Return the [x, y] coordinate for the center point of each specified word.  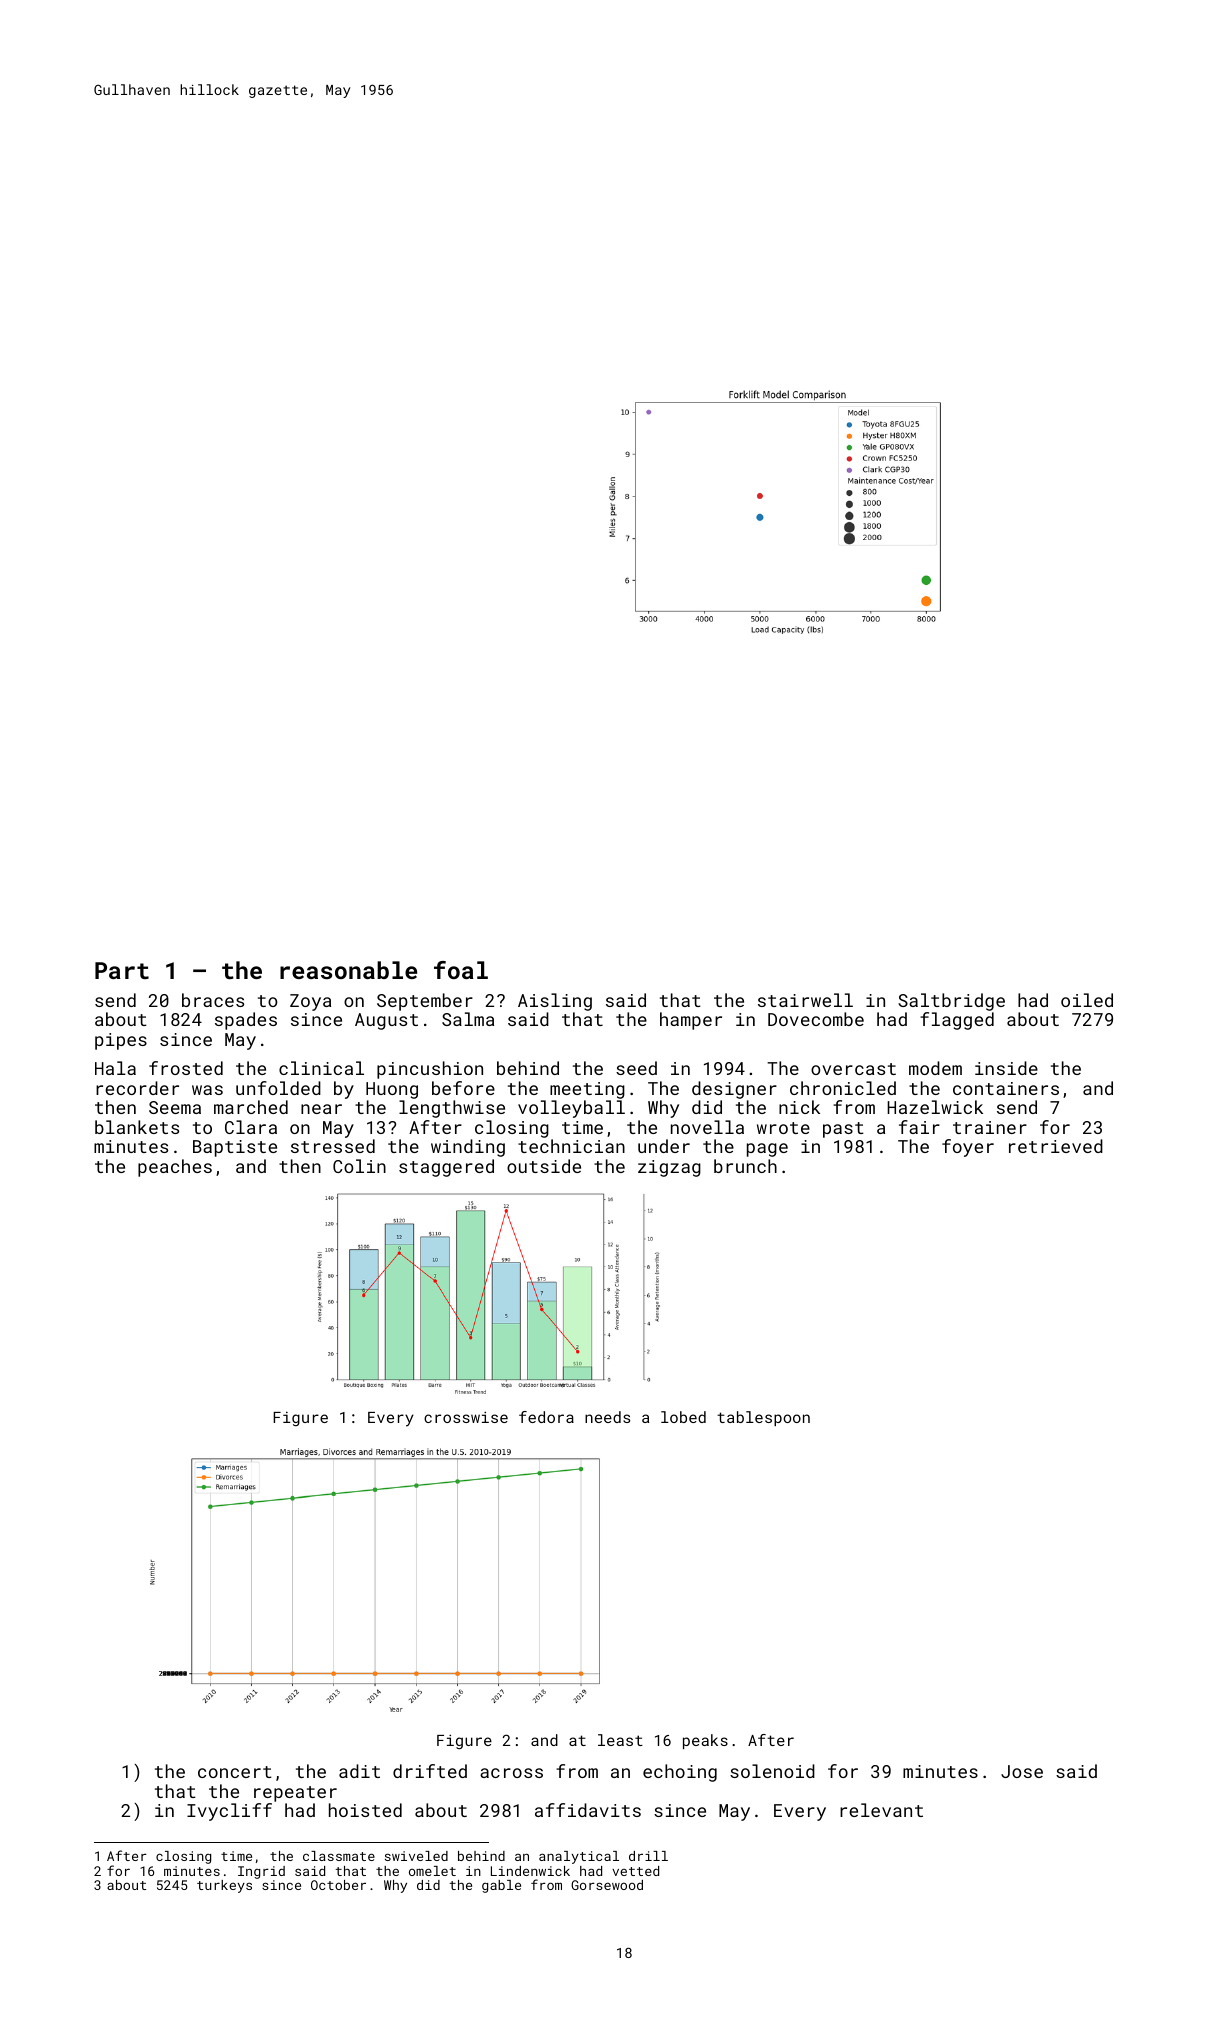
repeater [295, 1794]
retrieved [1056, 1146]
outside [544, 1166]
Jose [1022, 1771]
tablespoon [763, 1418]
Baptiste [235, 1148]
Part [122, 970]
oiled [1087, 1000]
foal [461, 970]
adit [359, 1771]
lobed [683, 1417]
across [511, 1773]
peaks [705, 1741]
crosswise [466, 1417]
